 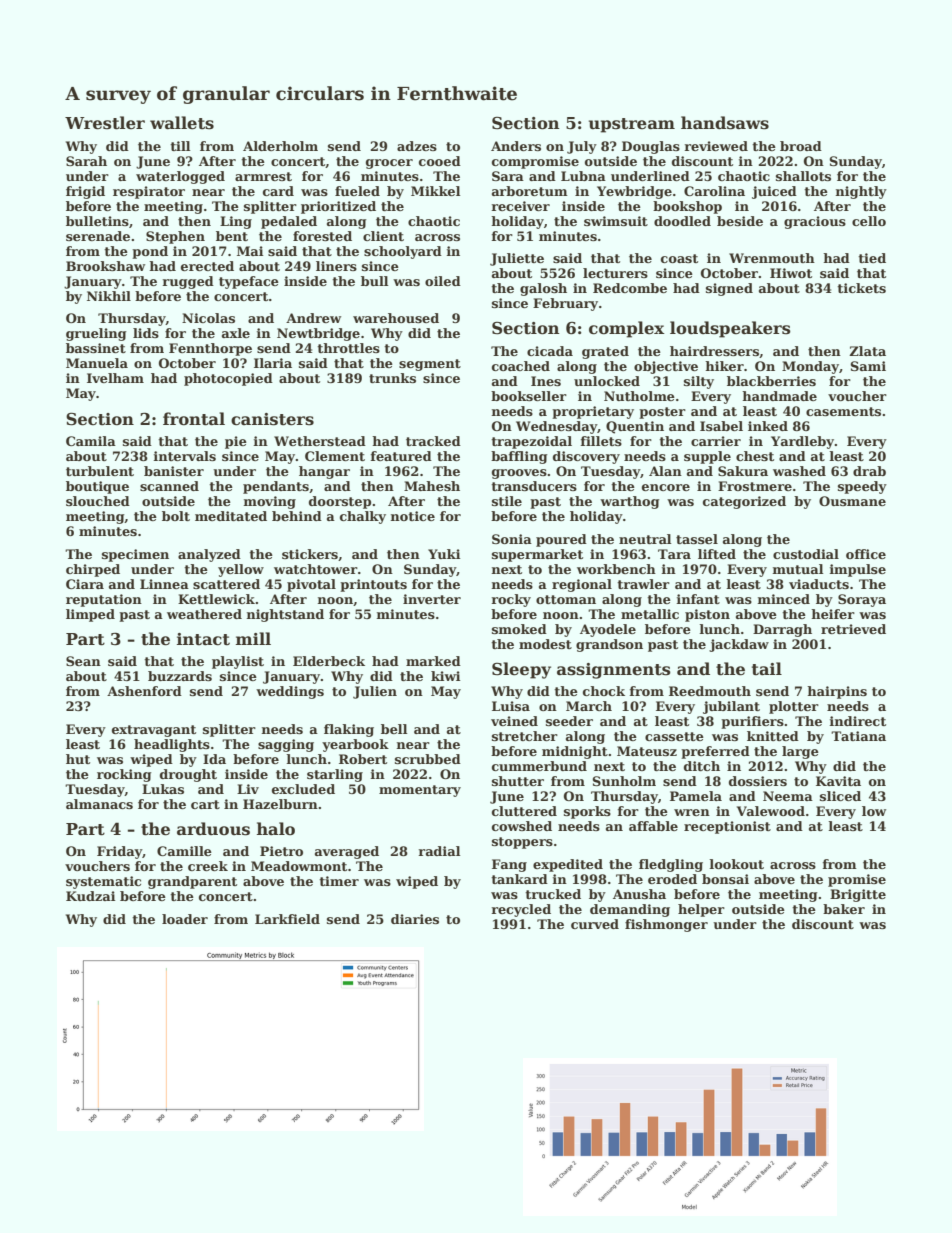 I want to click on pendants, so click(x=276, y=487).
